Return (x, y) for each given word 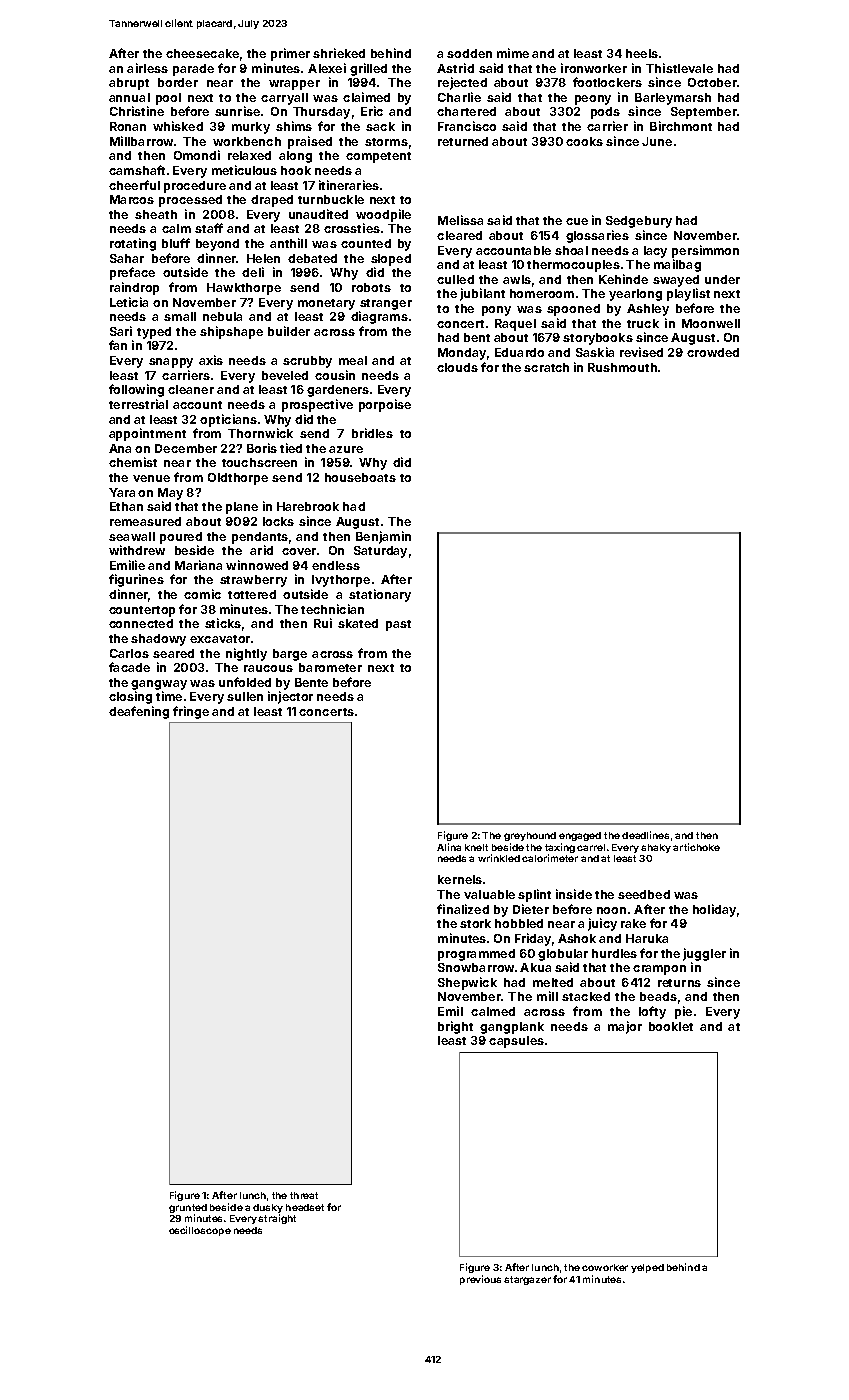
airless (147, 68)
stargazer (527, 1280)
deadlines (645, 835)
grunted (188, 1208)
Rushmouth (622, 367)
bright (455, 1027)
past (398, 625)
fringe (191, 712)
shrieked (339, 53)
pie (683, 1012)
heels (642, 53)
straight (277, 1219)
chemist (133, 462)
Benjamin (383, 537)
